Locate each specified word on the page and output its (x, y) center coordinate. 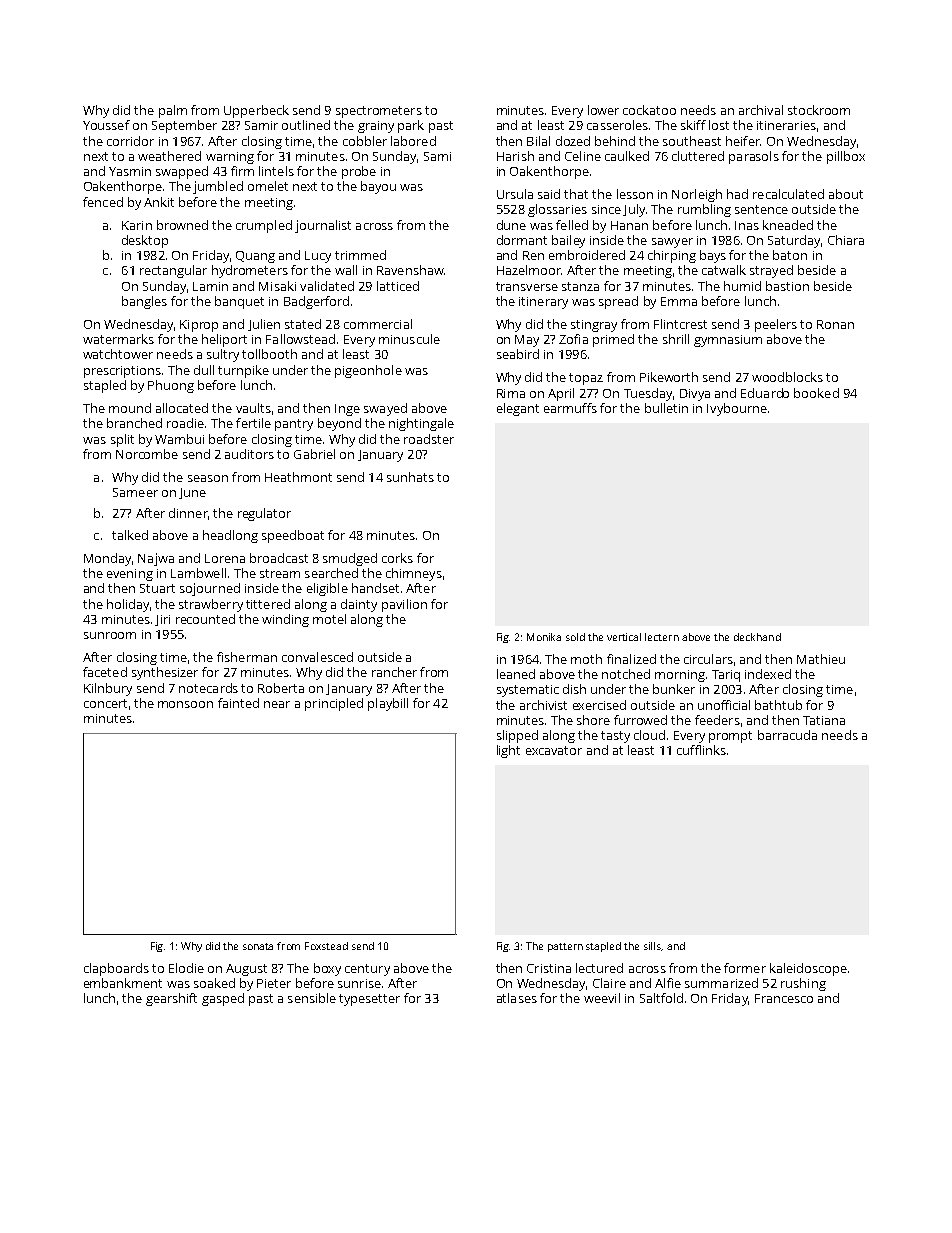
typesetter (369, 1000)
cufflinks (701, 750)
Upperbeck (256, 111)
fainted (238, 703)
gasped (223, 999)
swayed (385, 409)
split (122, 440)
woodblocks (787, 377)
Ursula (515, 194)
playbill (388, 704)
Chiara (846, 240)
